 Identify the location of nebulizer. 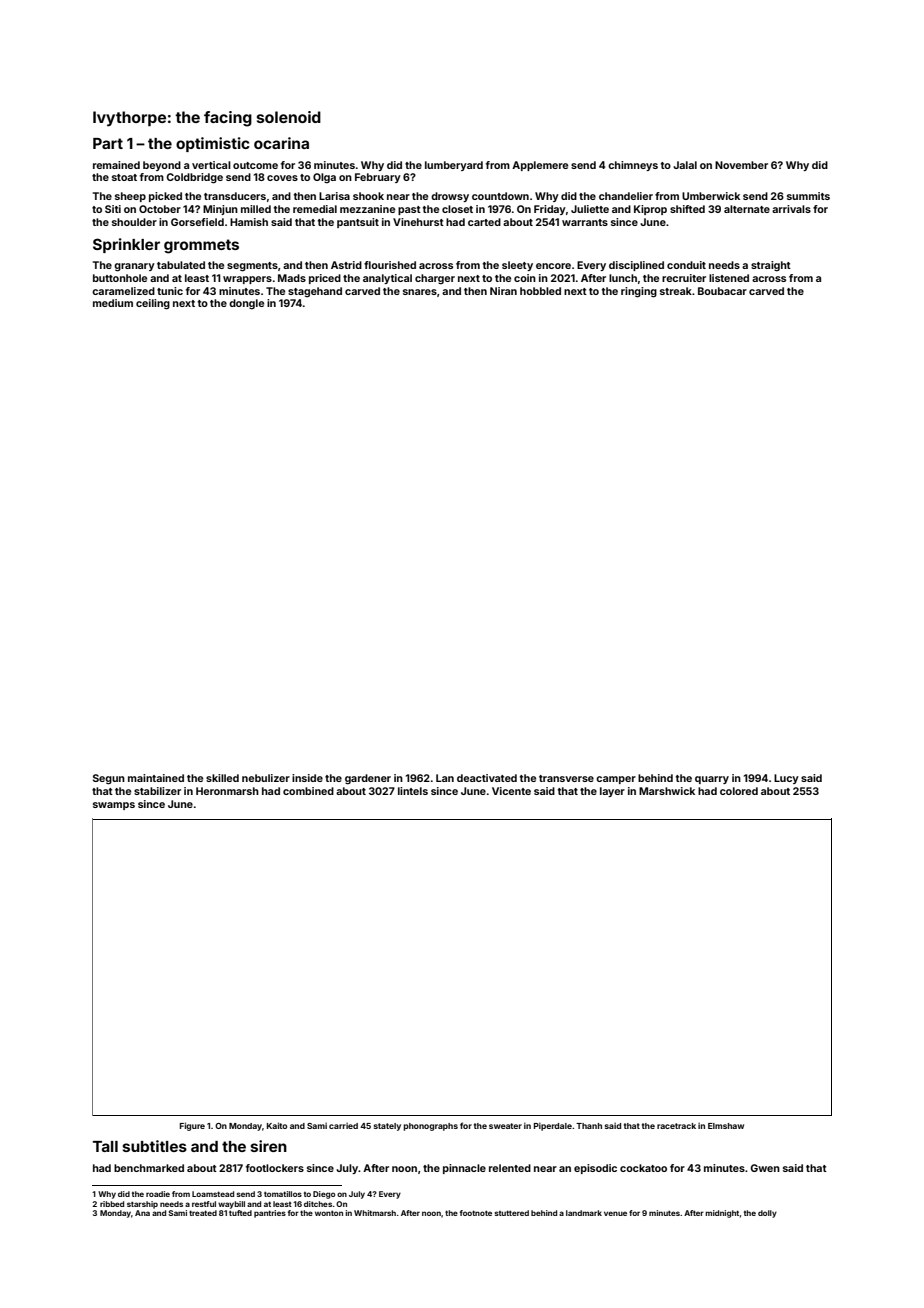
(266, 778).
